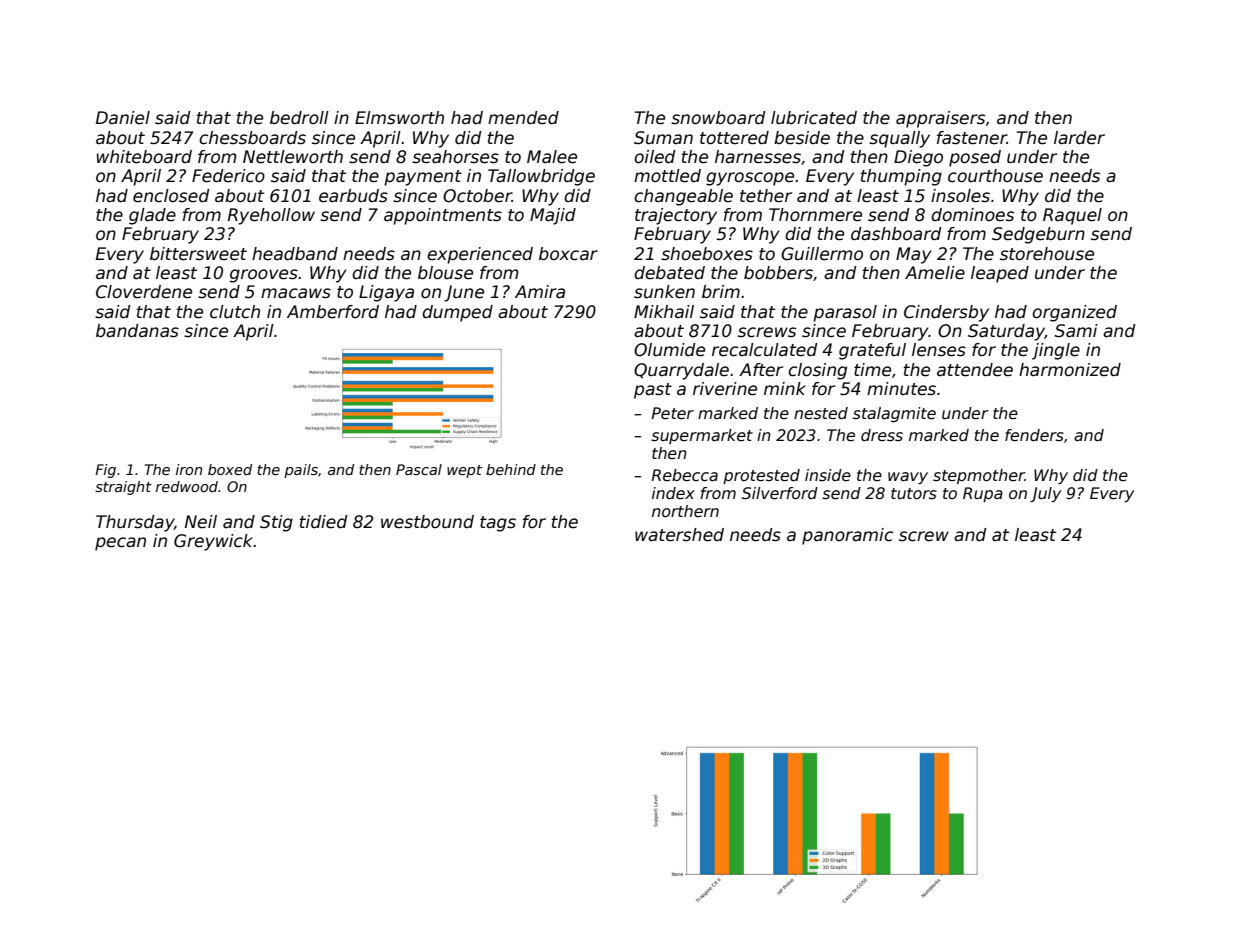  Describe the element at coordinates (940, 119) in the screenshot. I see `appraisers` at that location.
